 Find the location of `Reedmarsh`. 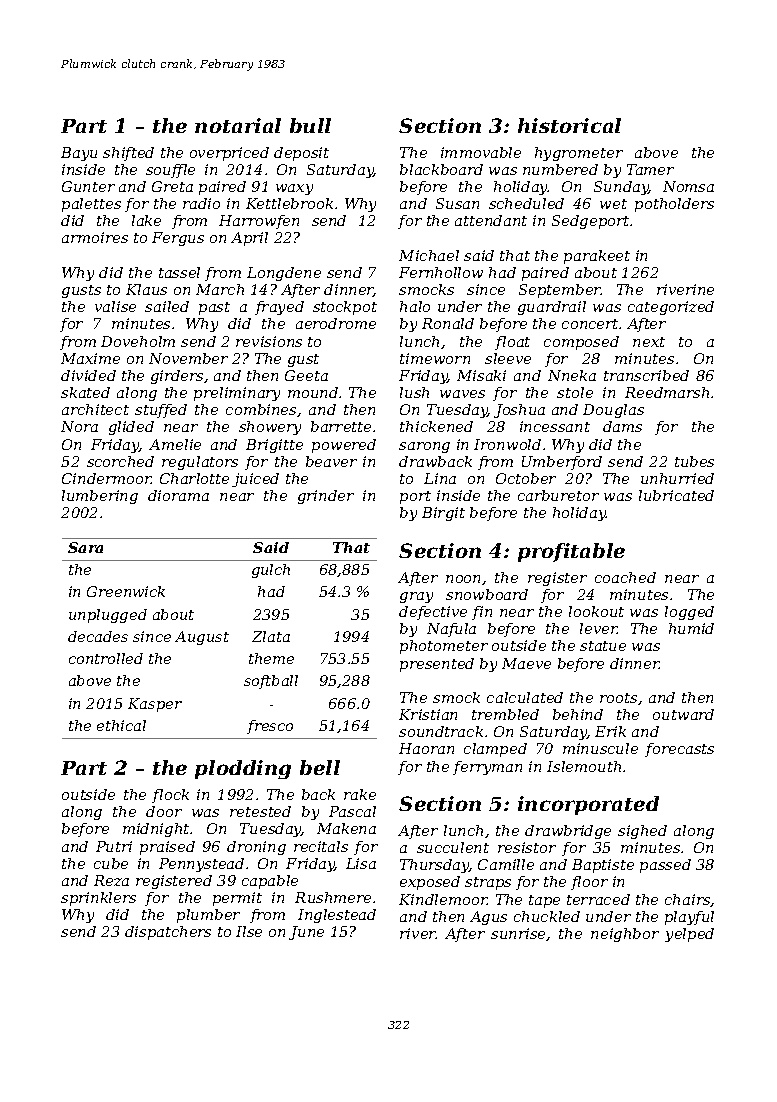

Reedmarsh is located at coordinates (667, 392).
